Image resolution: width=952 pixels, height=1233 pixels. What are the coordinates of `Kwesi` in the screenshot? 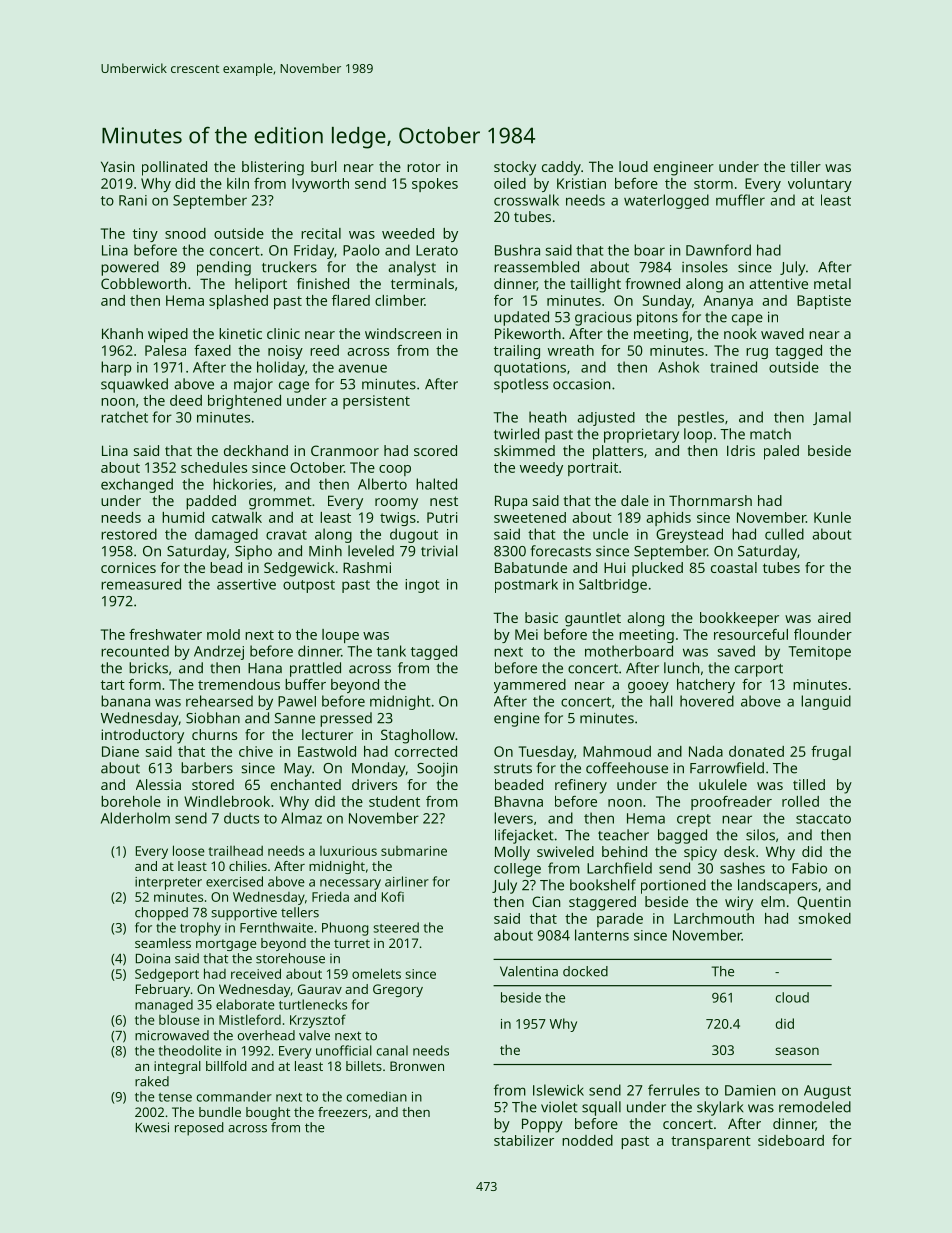 It's located at (152, 1127).
